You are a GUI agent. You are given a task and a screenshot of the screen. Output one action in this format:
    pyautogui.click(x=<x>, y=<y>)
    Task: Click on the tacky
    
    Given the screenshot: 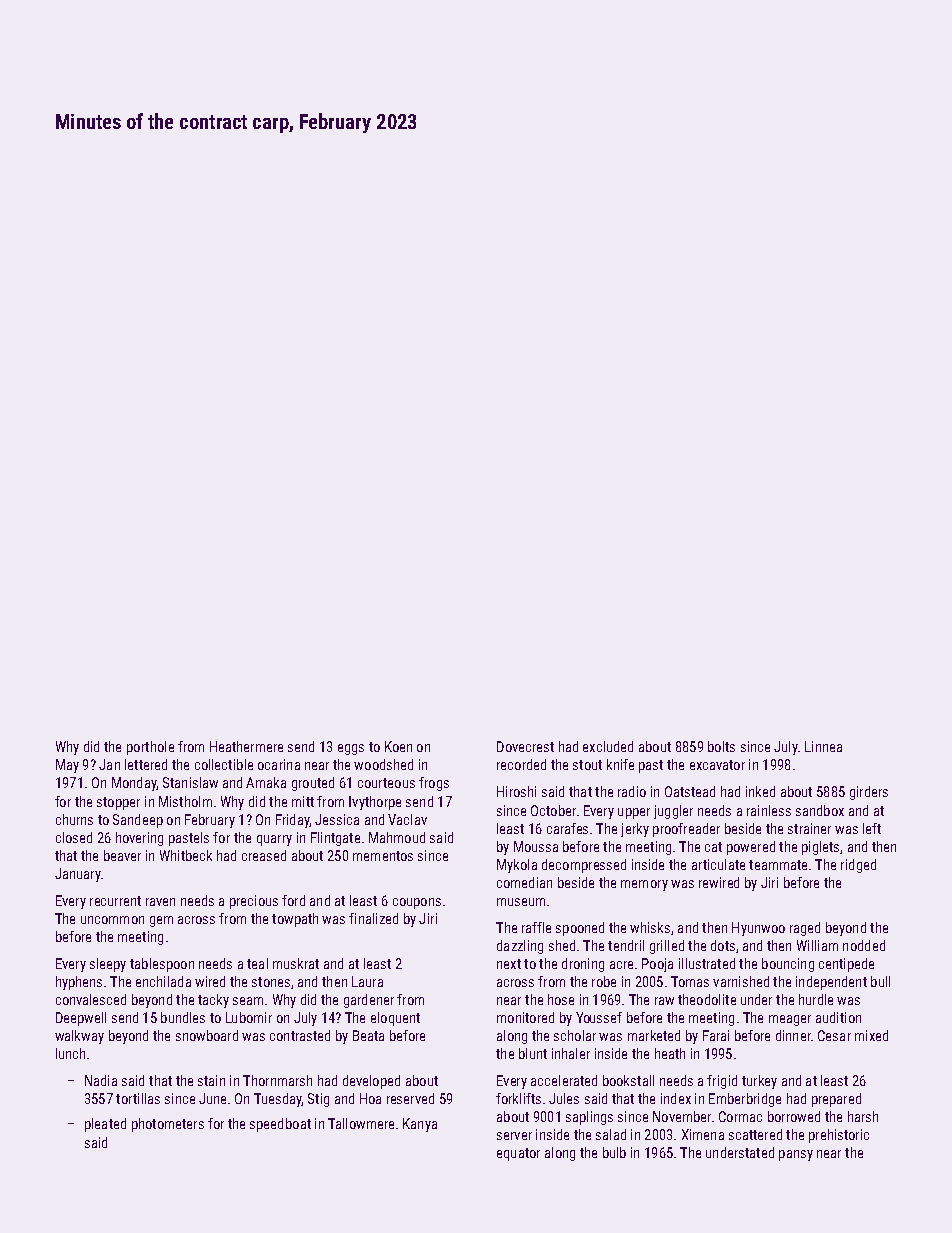 What is the action you would take?
    pyautogui.click(x=213, y=1001)
